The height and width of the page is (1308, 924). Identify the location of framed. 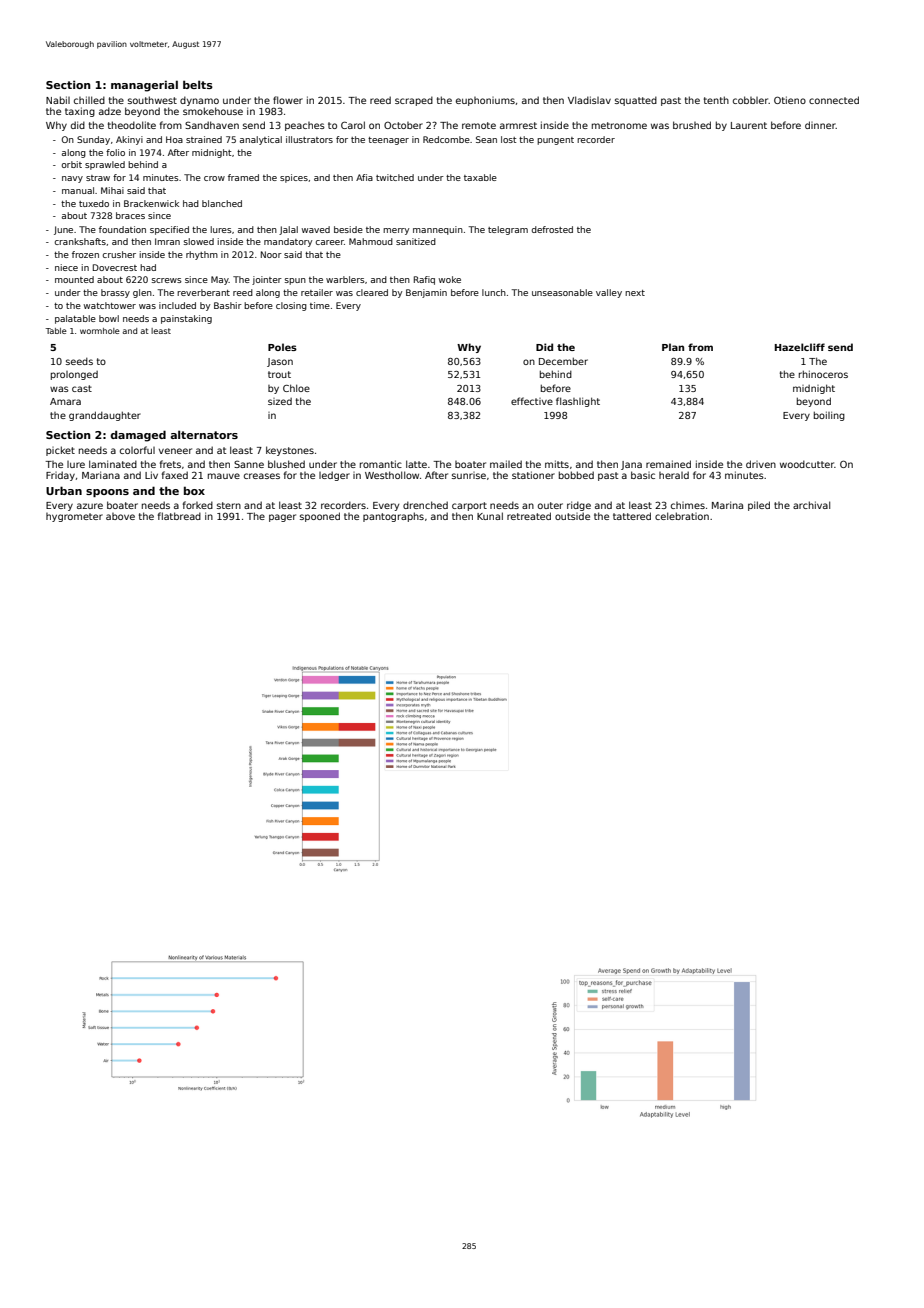
(243, 177).
